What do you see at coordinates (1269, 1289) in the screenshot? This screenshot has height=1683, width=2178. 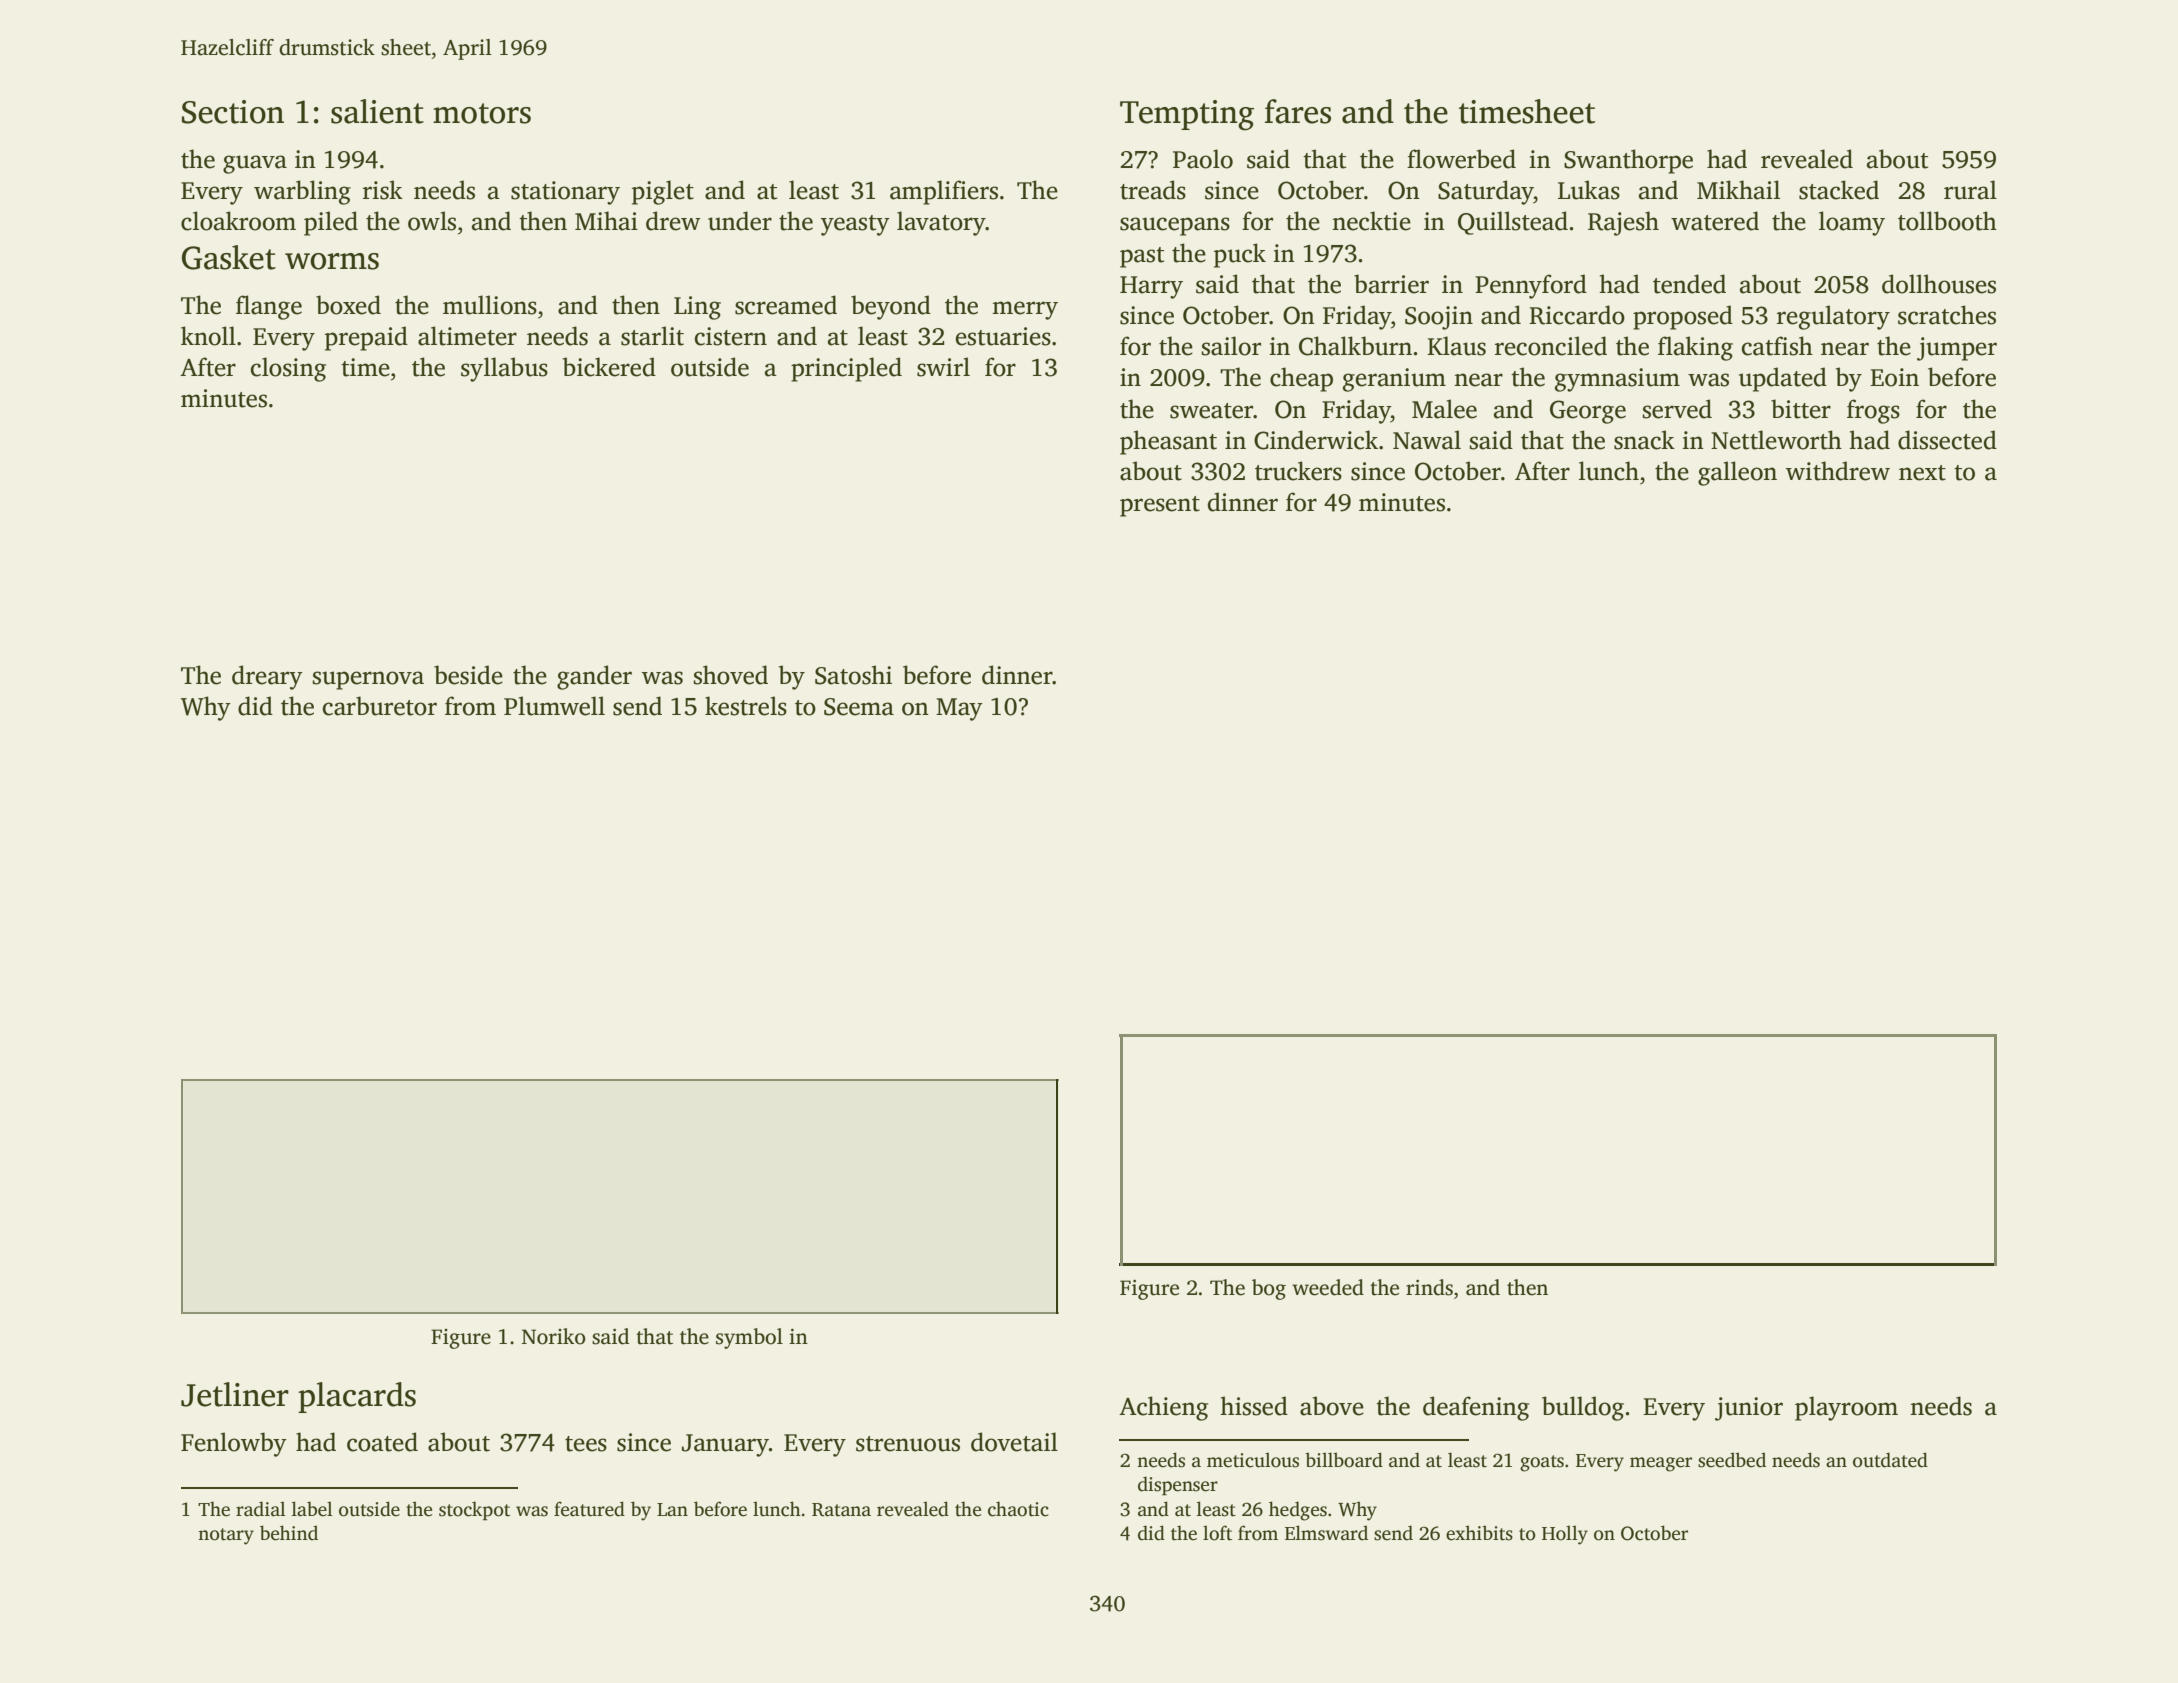 I see `bog` at bounding box center [1269, 1289].
